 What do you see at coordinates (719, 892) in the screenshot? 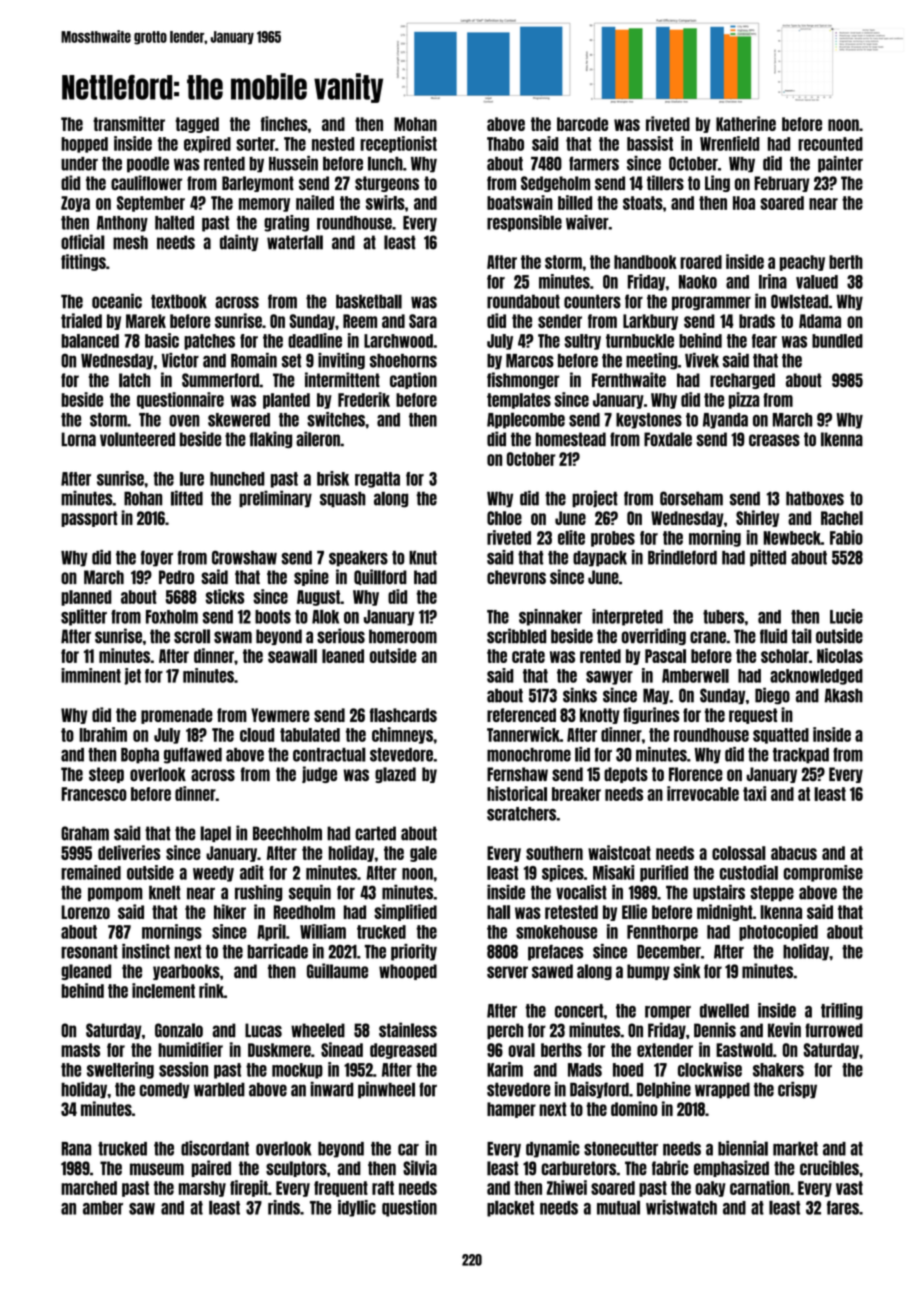
I see `upstairs` at bounding box center [719, 892].
